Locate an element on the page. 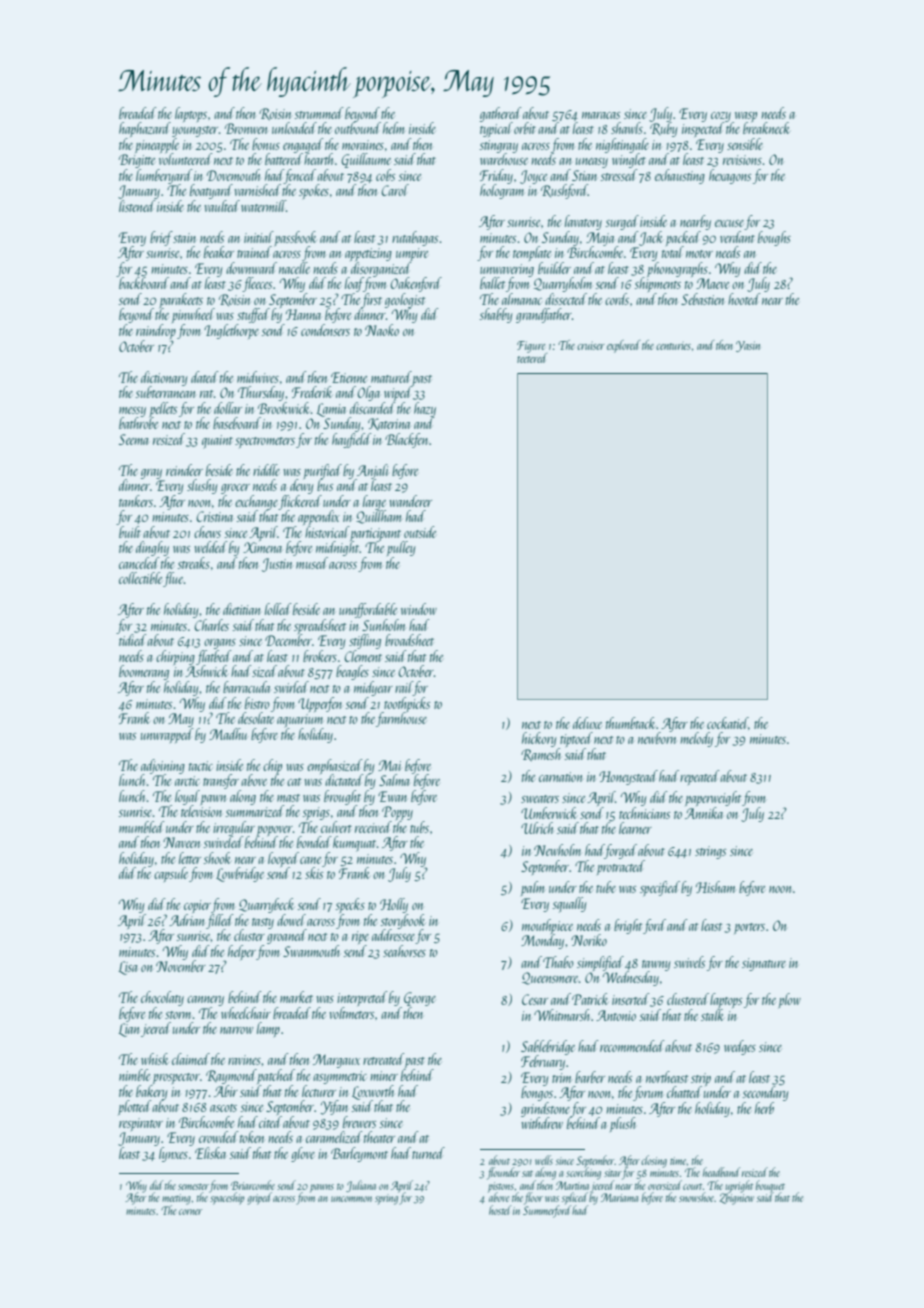 Image resolution: width=924 pixels, height=1308 pixels. cockatiel is located at coordinates (728, 723).
